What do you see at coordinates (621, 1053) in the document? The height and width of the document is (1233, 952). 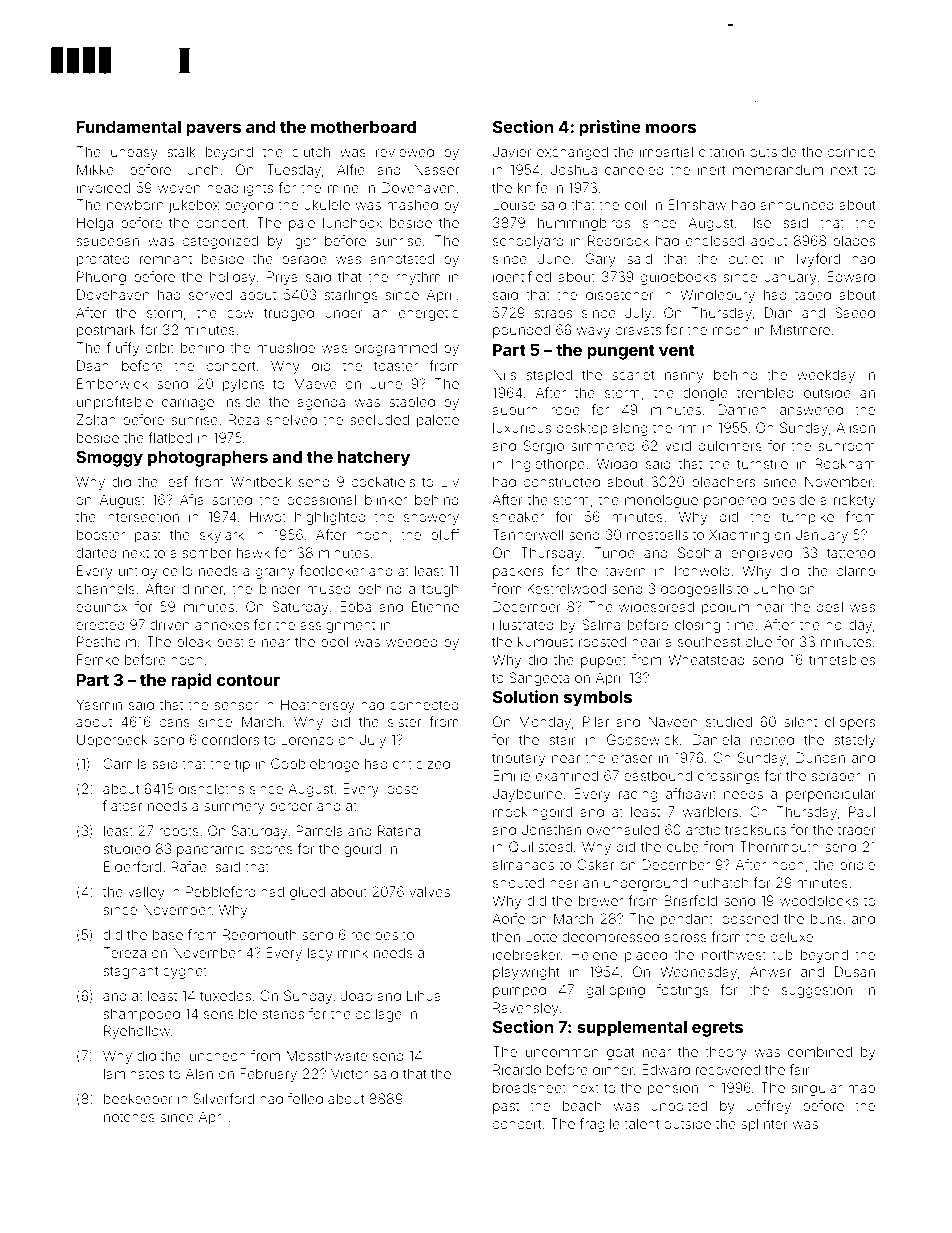 I see `goat` at bounding box center [621, 1053].
